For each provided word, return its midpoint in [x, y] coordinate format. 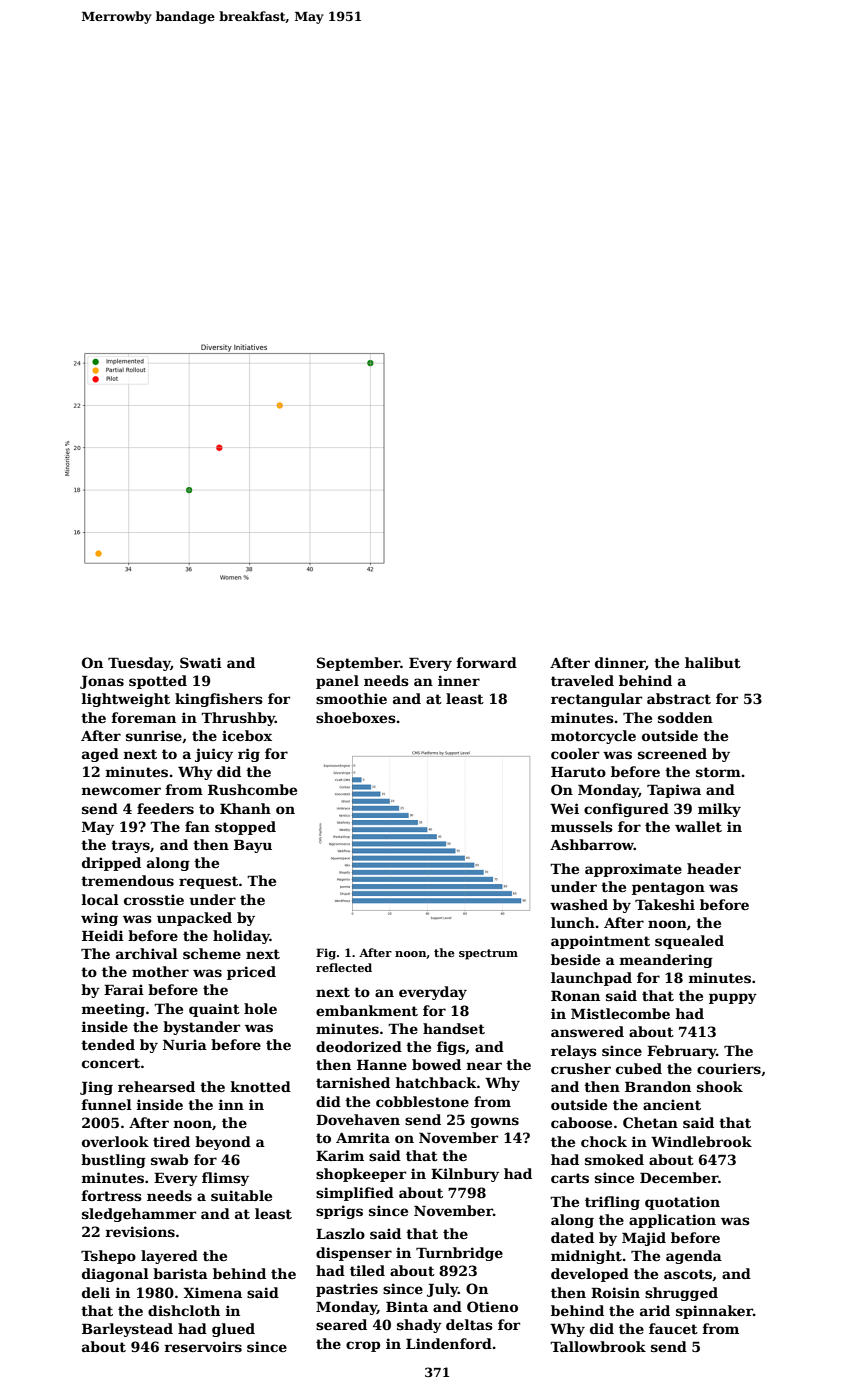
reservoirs [203, 1346]
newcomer [121, 791]
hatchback [436, 1082]
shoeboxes [356, 717]
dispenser [354, 1254]
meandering [666, 961]
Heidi [103, 935]
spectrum [488, 954]
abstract [679, 698]
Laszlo [340, 1233]
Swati [201, 662]
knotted [260, 1086]
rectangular [596, 700]
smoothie [351, 698]
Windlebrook [701, 1141]
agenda [694, 1257]
